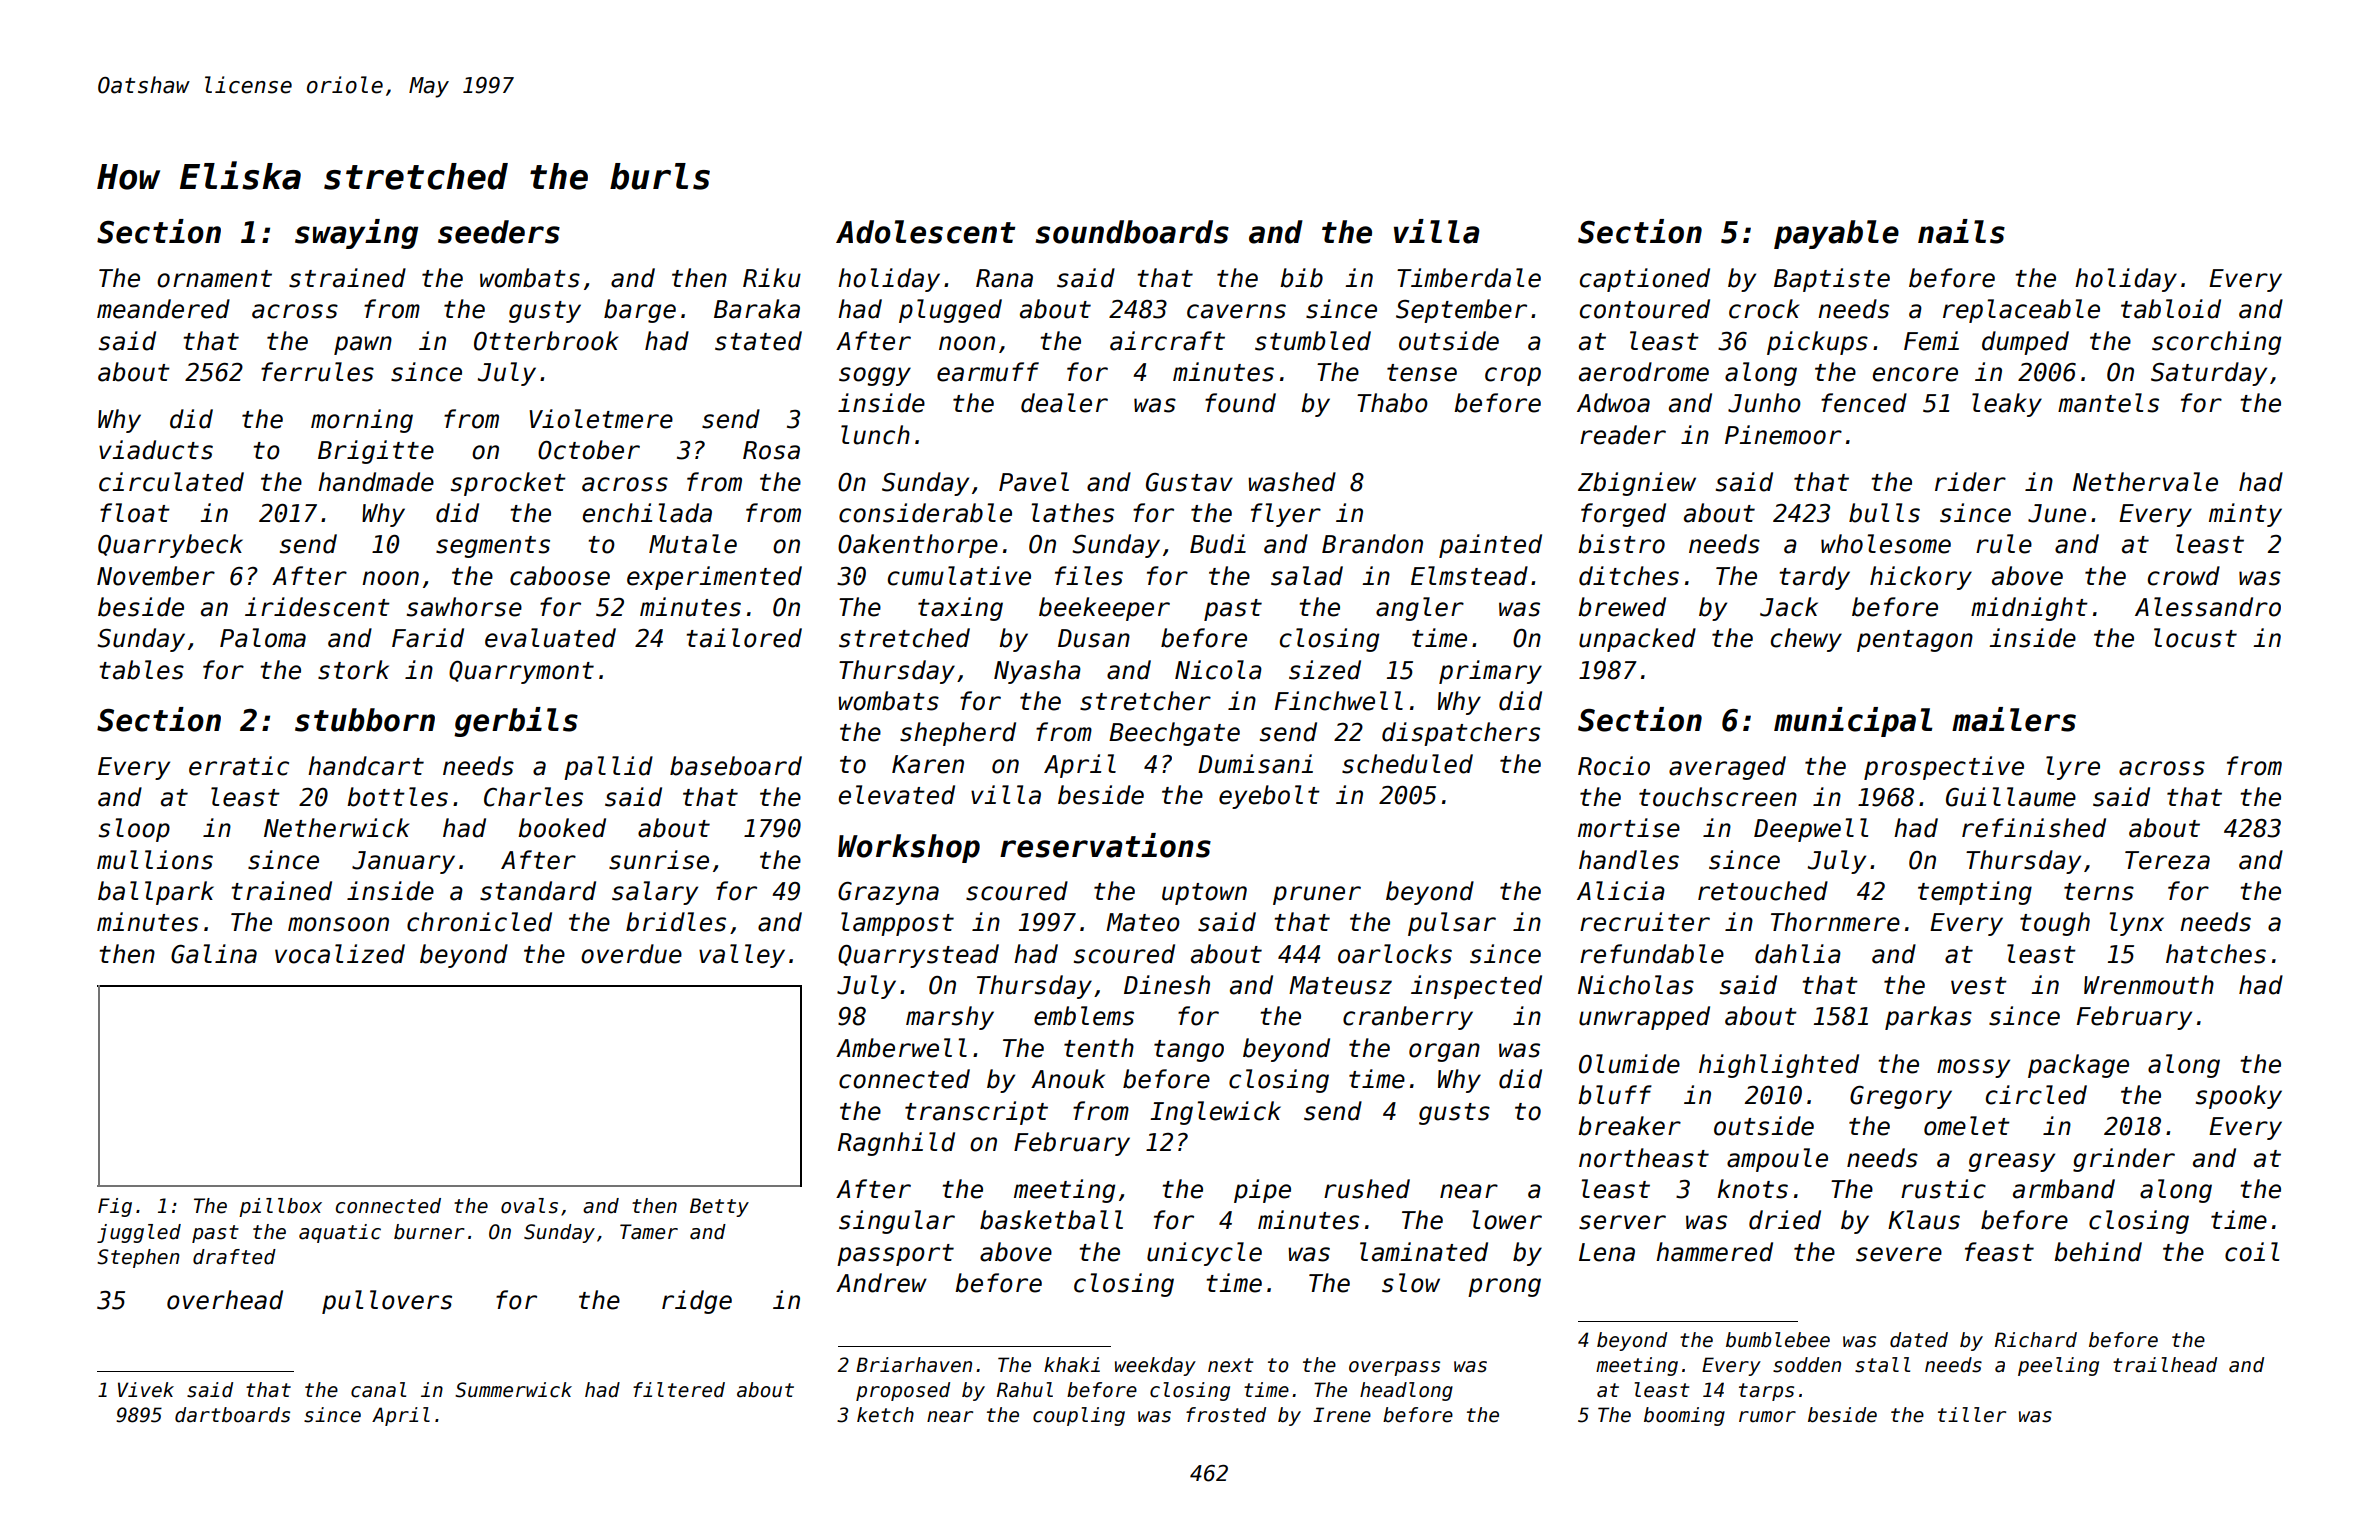 Image resolution: width=2380 pixels, height=1540 pixels. What do you see at coordinates (340, 954) in the image?
I see `vocalized` at bounding box center [340, 954].
